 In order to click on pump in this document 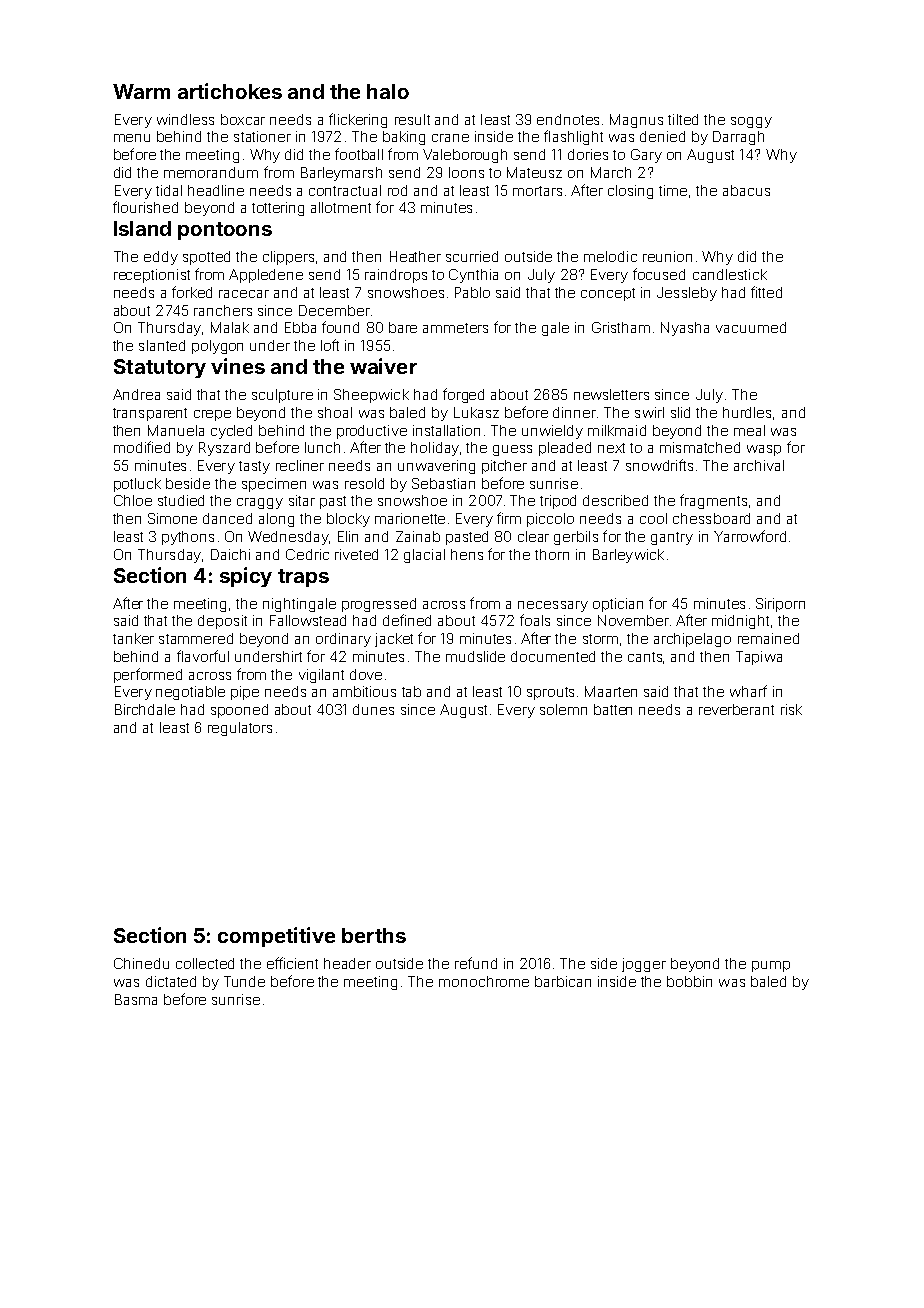, I will do `click(771, 966)`.
